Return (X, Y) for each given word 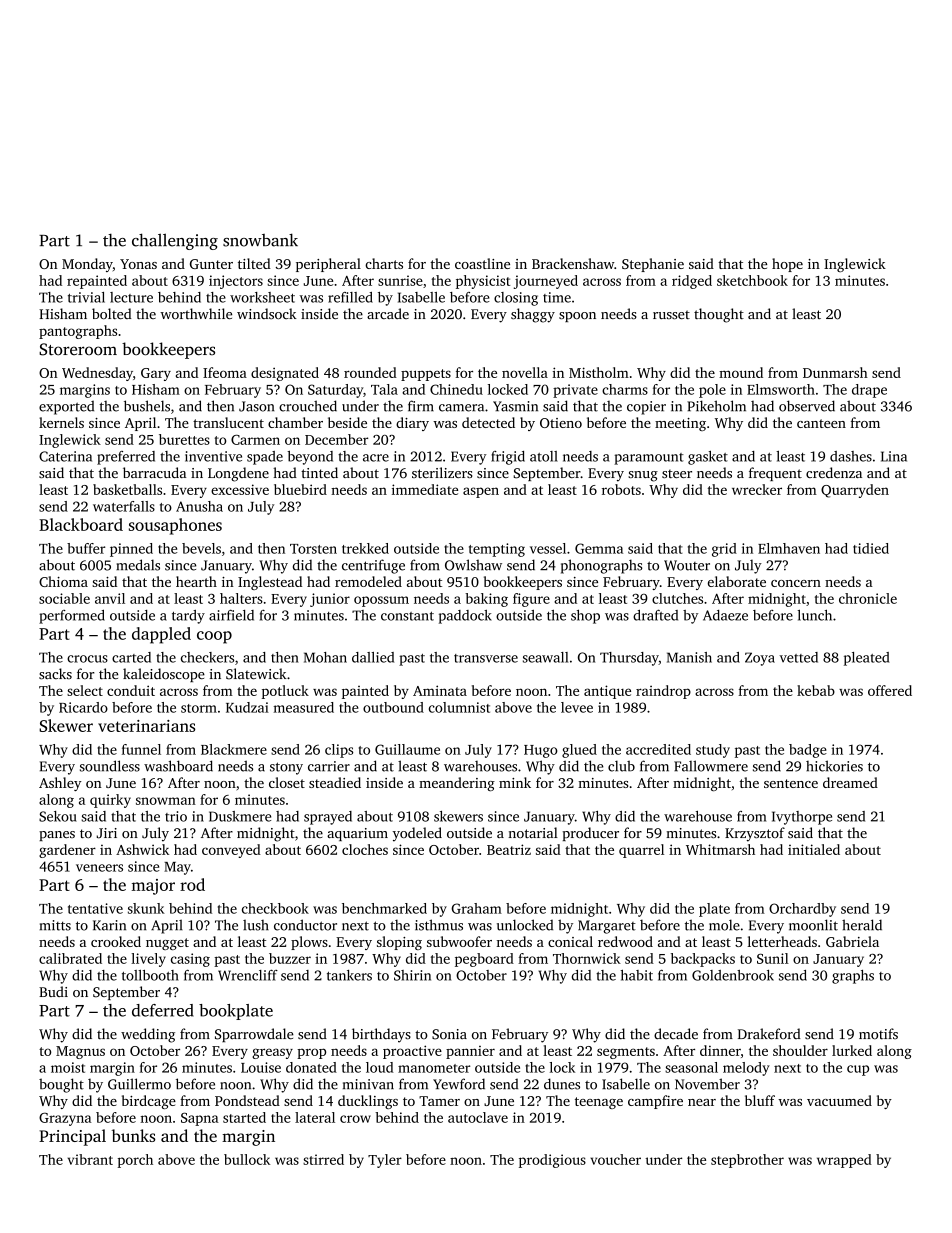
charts (384, 263)
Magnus (80, 1052)
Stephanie (653, 265)
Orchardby (802, 910)
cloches (365, 849)
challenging (175, 241)
